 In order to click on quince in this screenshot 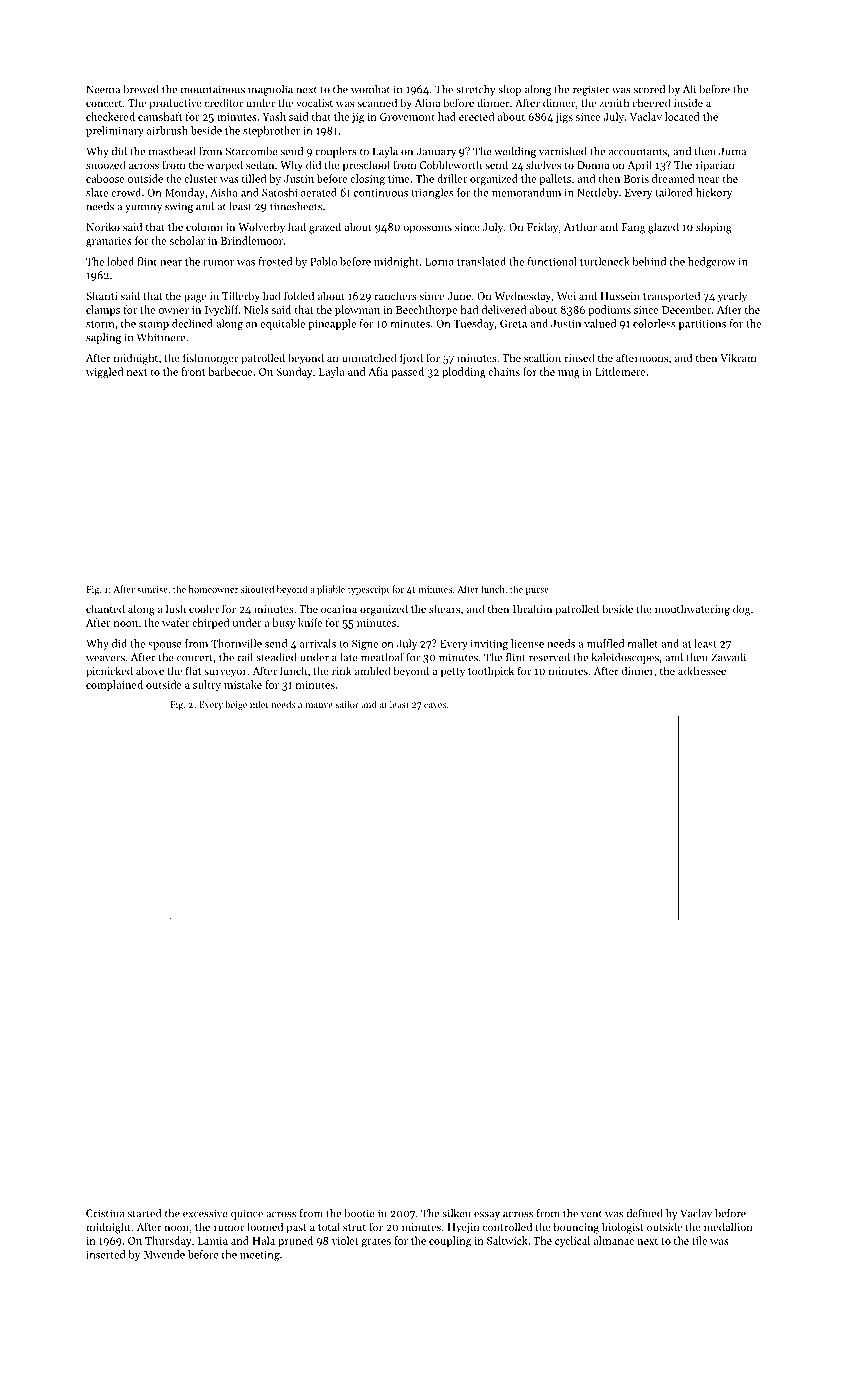, I will do `click(247, 1214)`.
